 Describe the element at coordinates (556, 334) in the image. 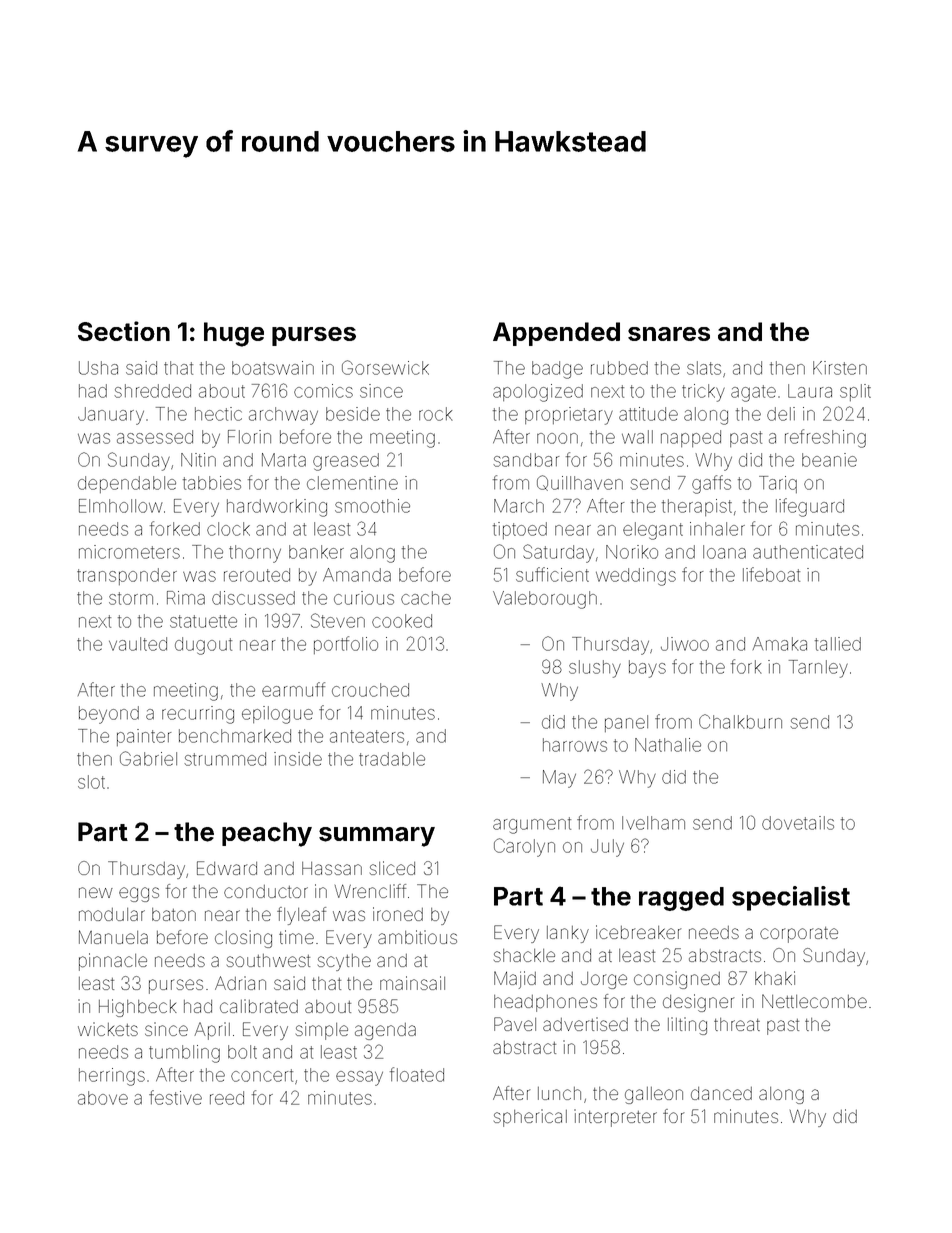

I see `Appended` at that location.
